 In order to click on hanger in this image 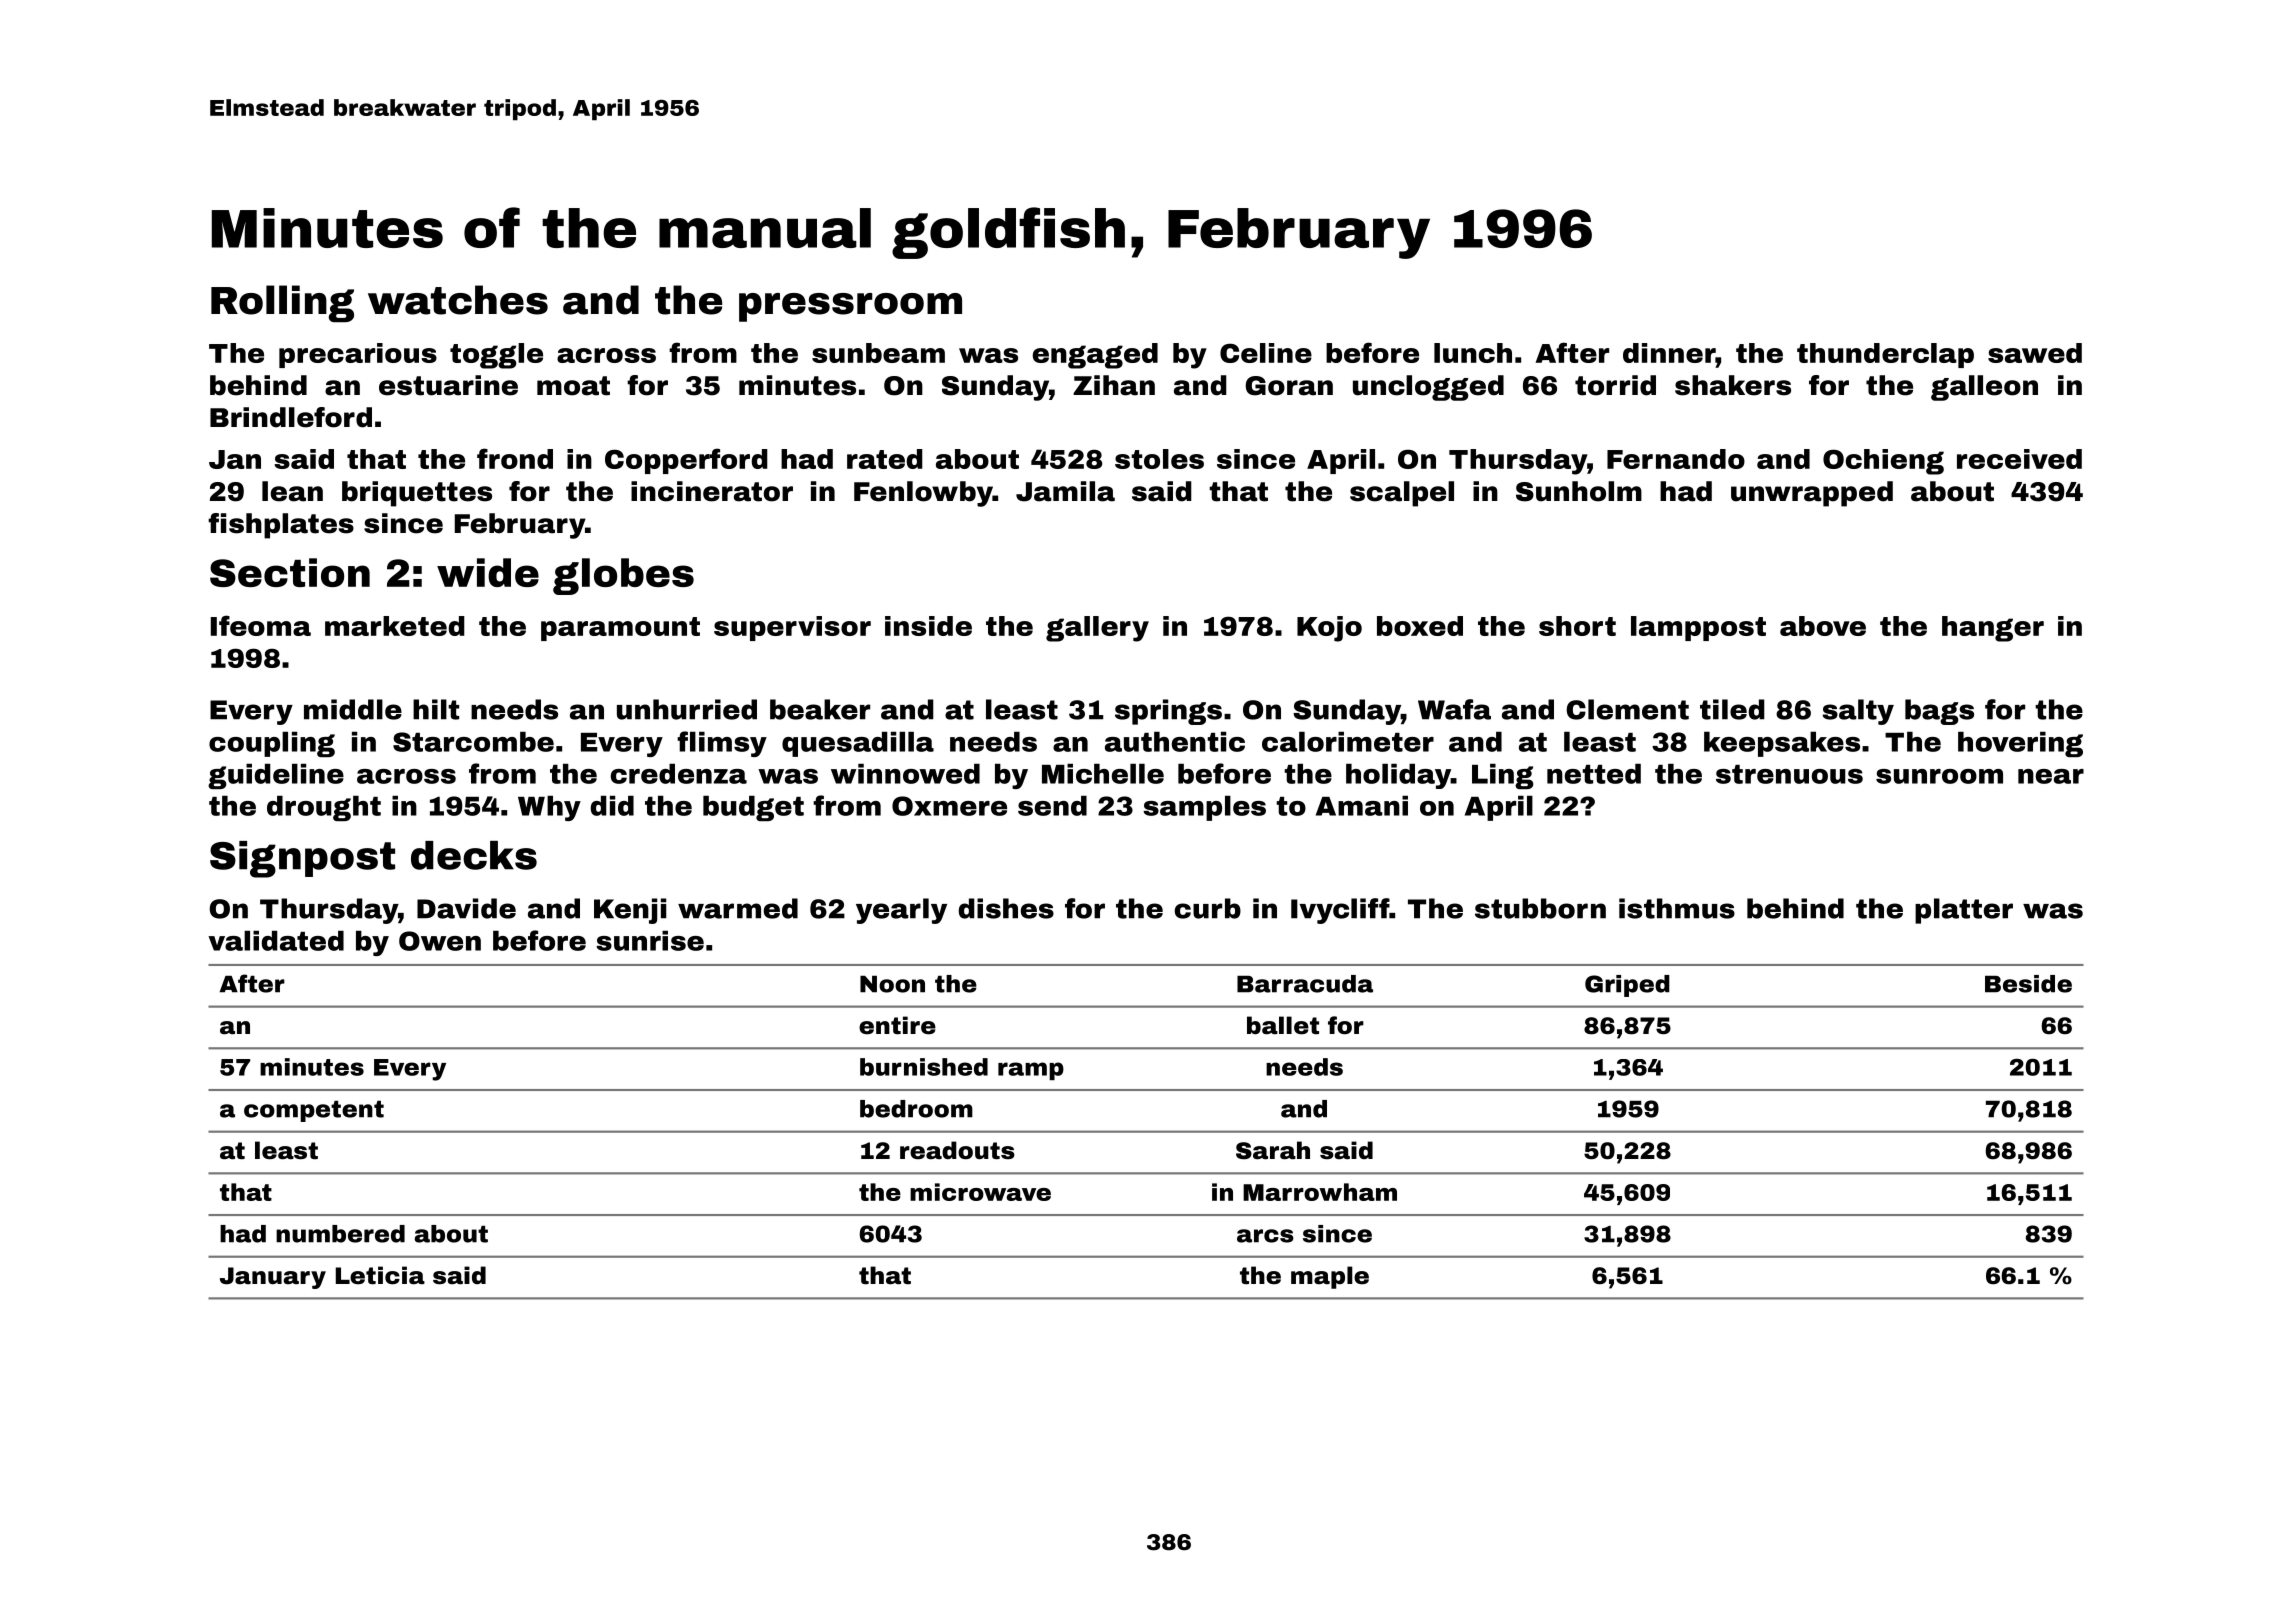, I will do `click(1993, 629)`.
